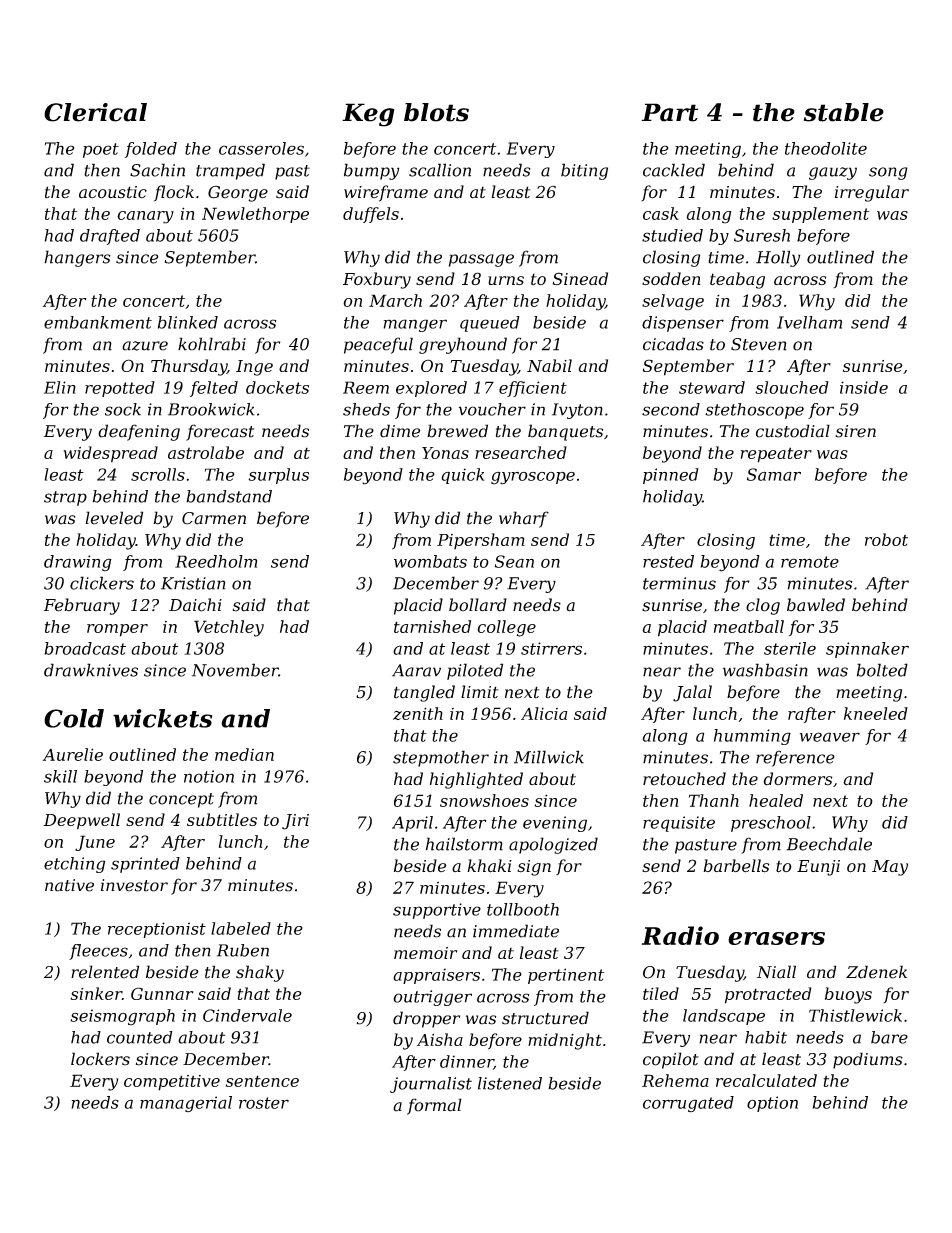  What do you see at coordinates (157, 930) in the screenshot?
I see `receptionist` at bounding box center [157, 930].
